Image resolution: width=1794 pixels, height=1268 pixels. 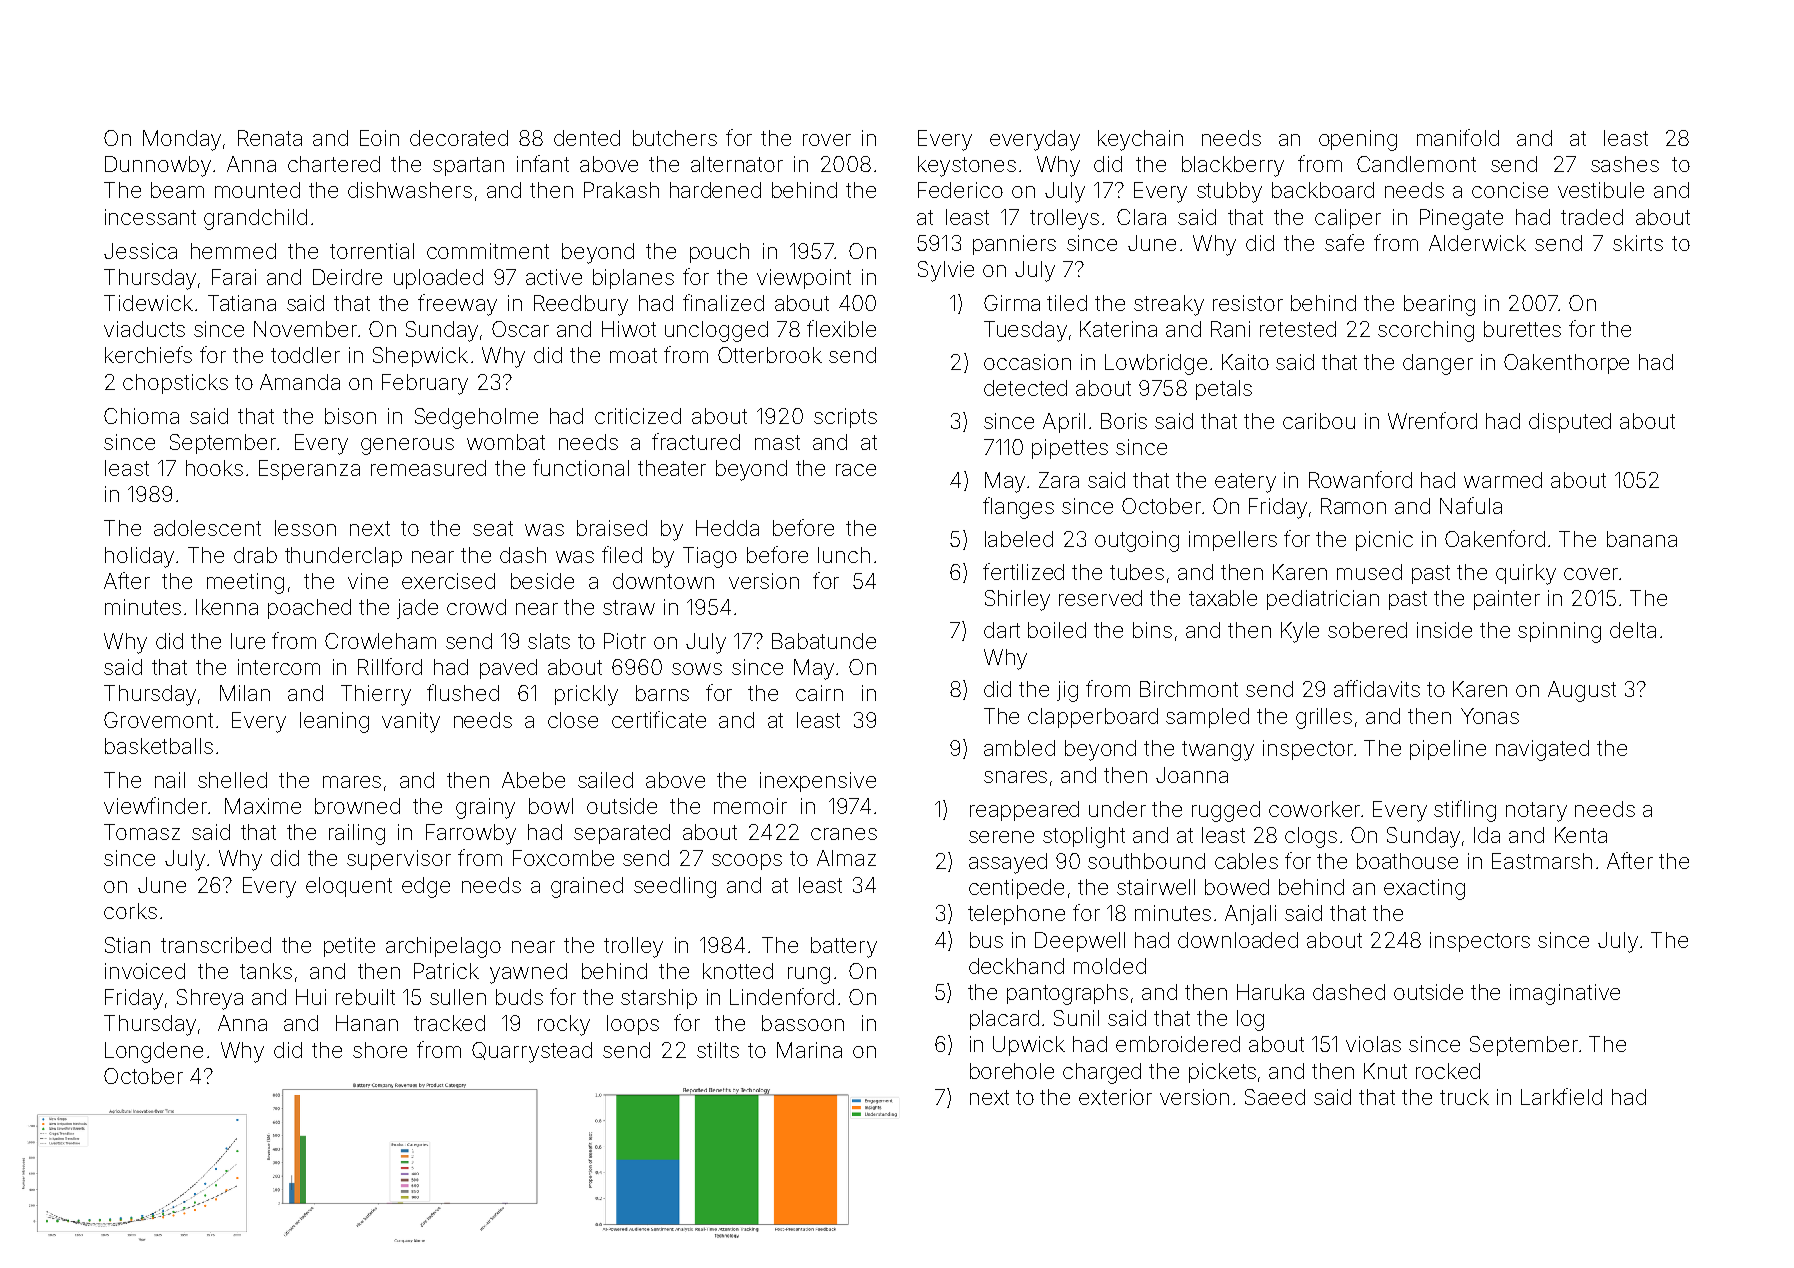 What do you see at coordinates (216, 945) in the screenshot?
I see `transcribed` at bounding box center [216, 945].
